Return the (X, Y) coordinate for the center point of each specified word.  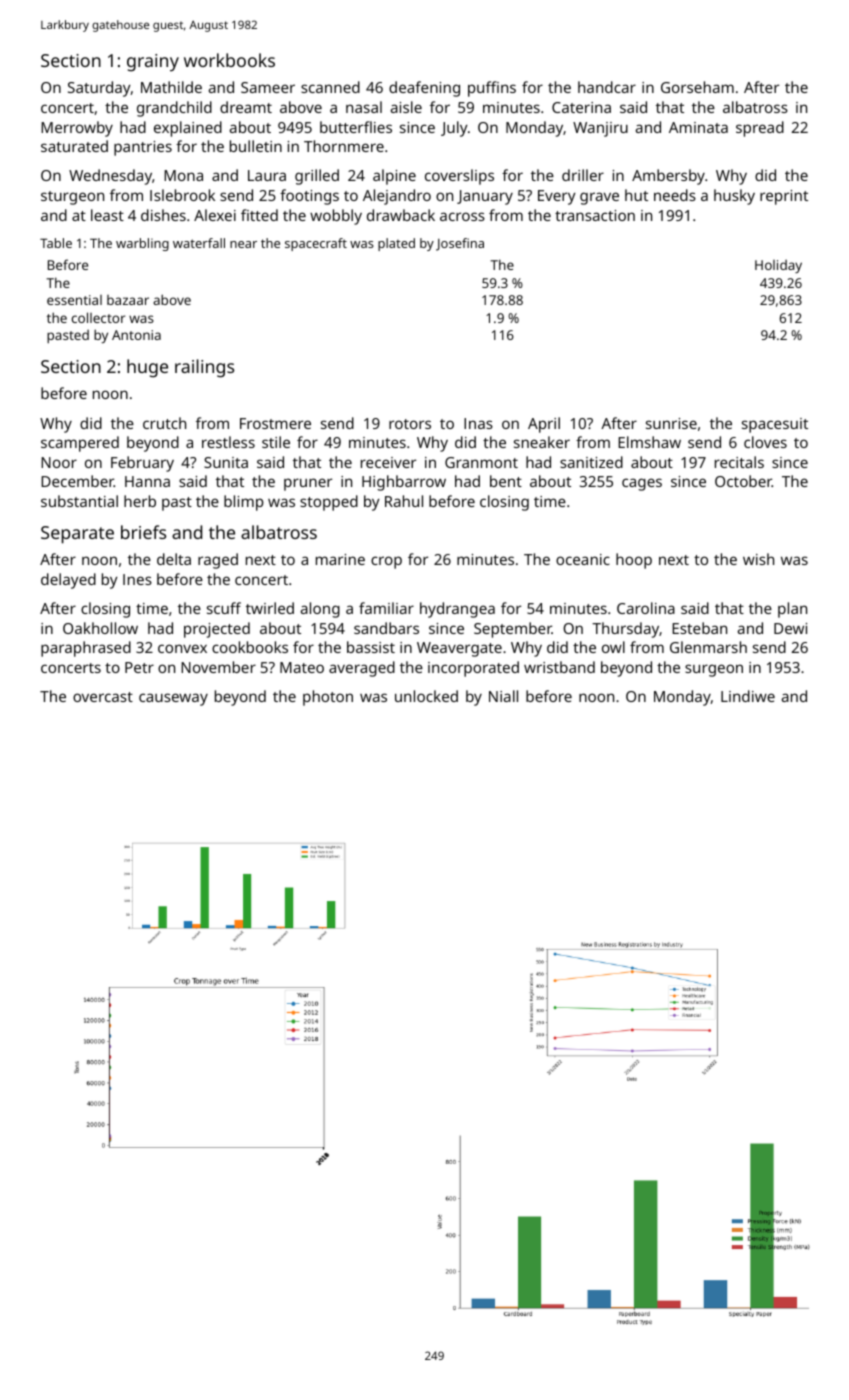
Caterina (581, 107)
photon (328, 698)
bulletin (256, 146)
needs (675, 195)
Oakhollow (100, 628)
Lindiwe (748, 696)
